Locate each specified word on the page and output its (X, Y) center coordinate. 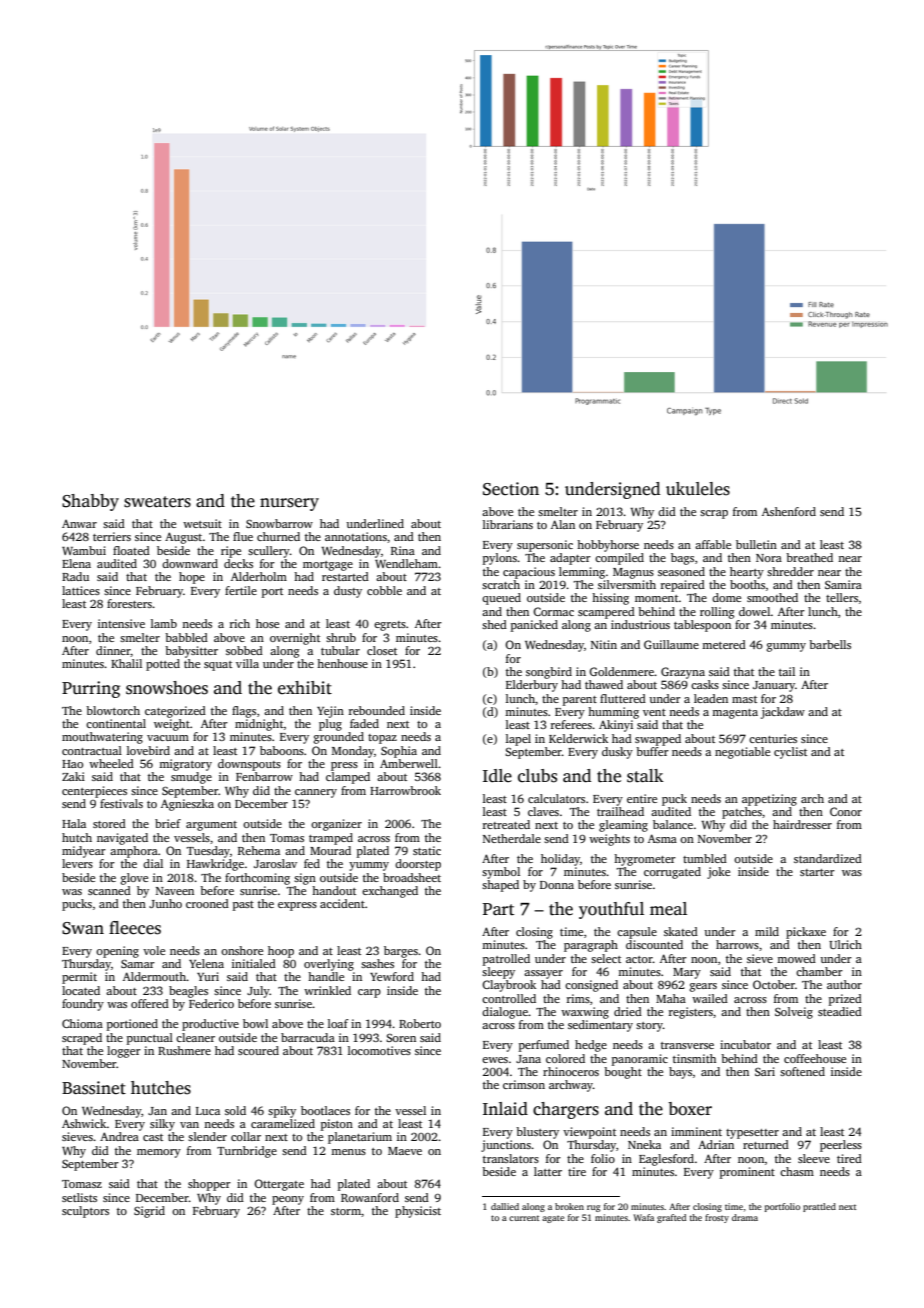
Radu (75, 576)
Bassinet (94, 1088)
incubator (745, 1044)
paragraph (591, 946)
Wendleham (406, 563)
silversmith (627, 584)
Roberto (420, 1023)
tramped (331, 839)
